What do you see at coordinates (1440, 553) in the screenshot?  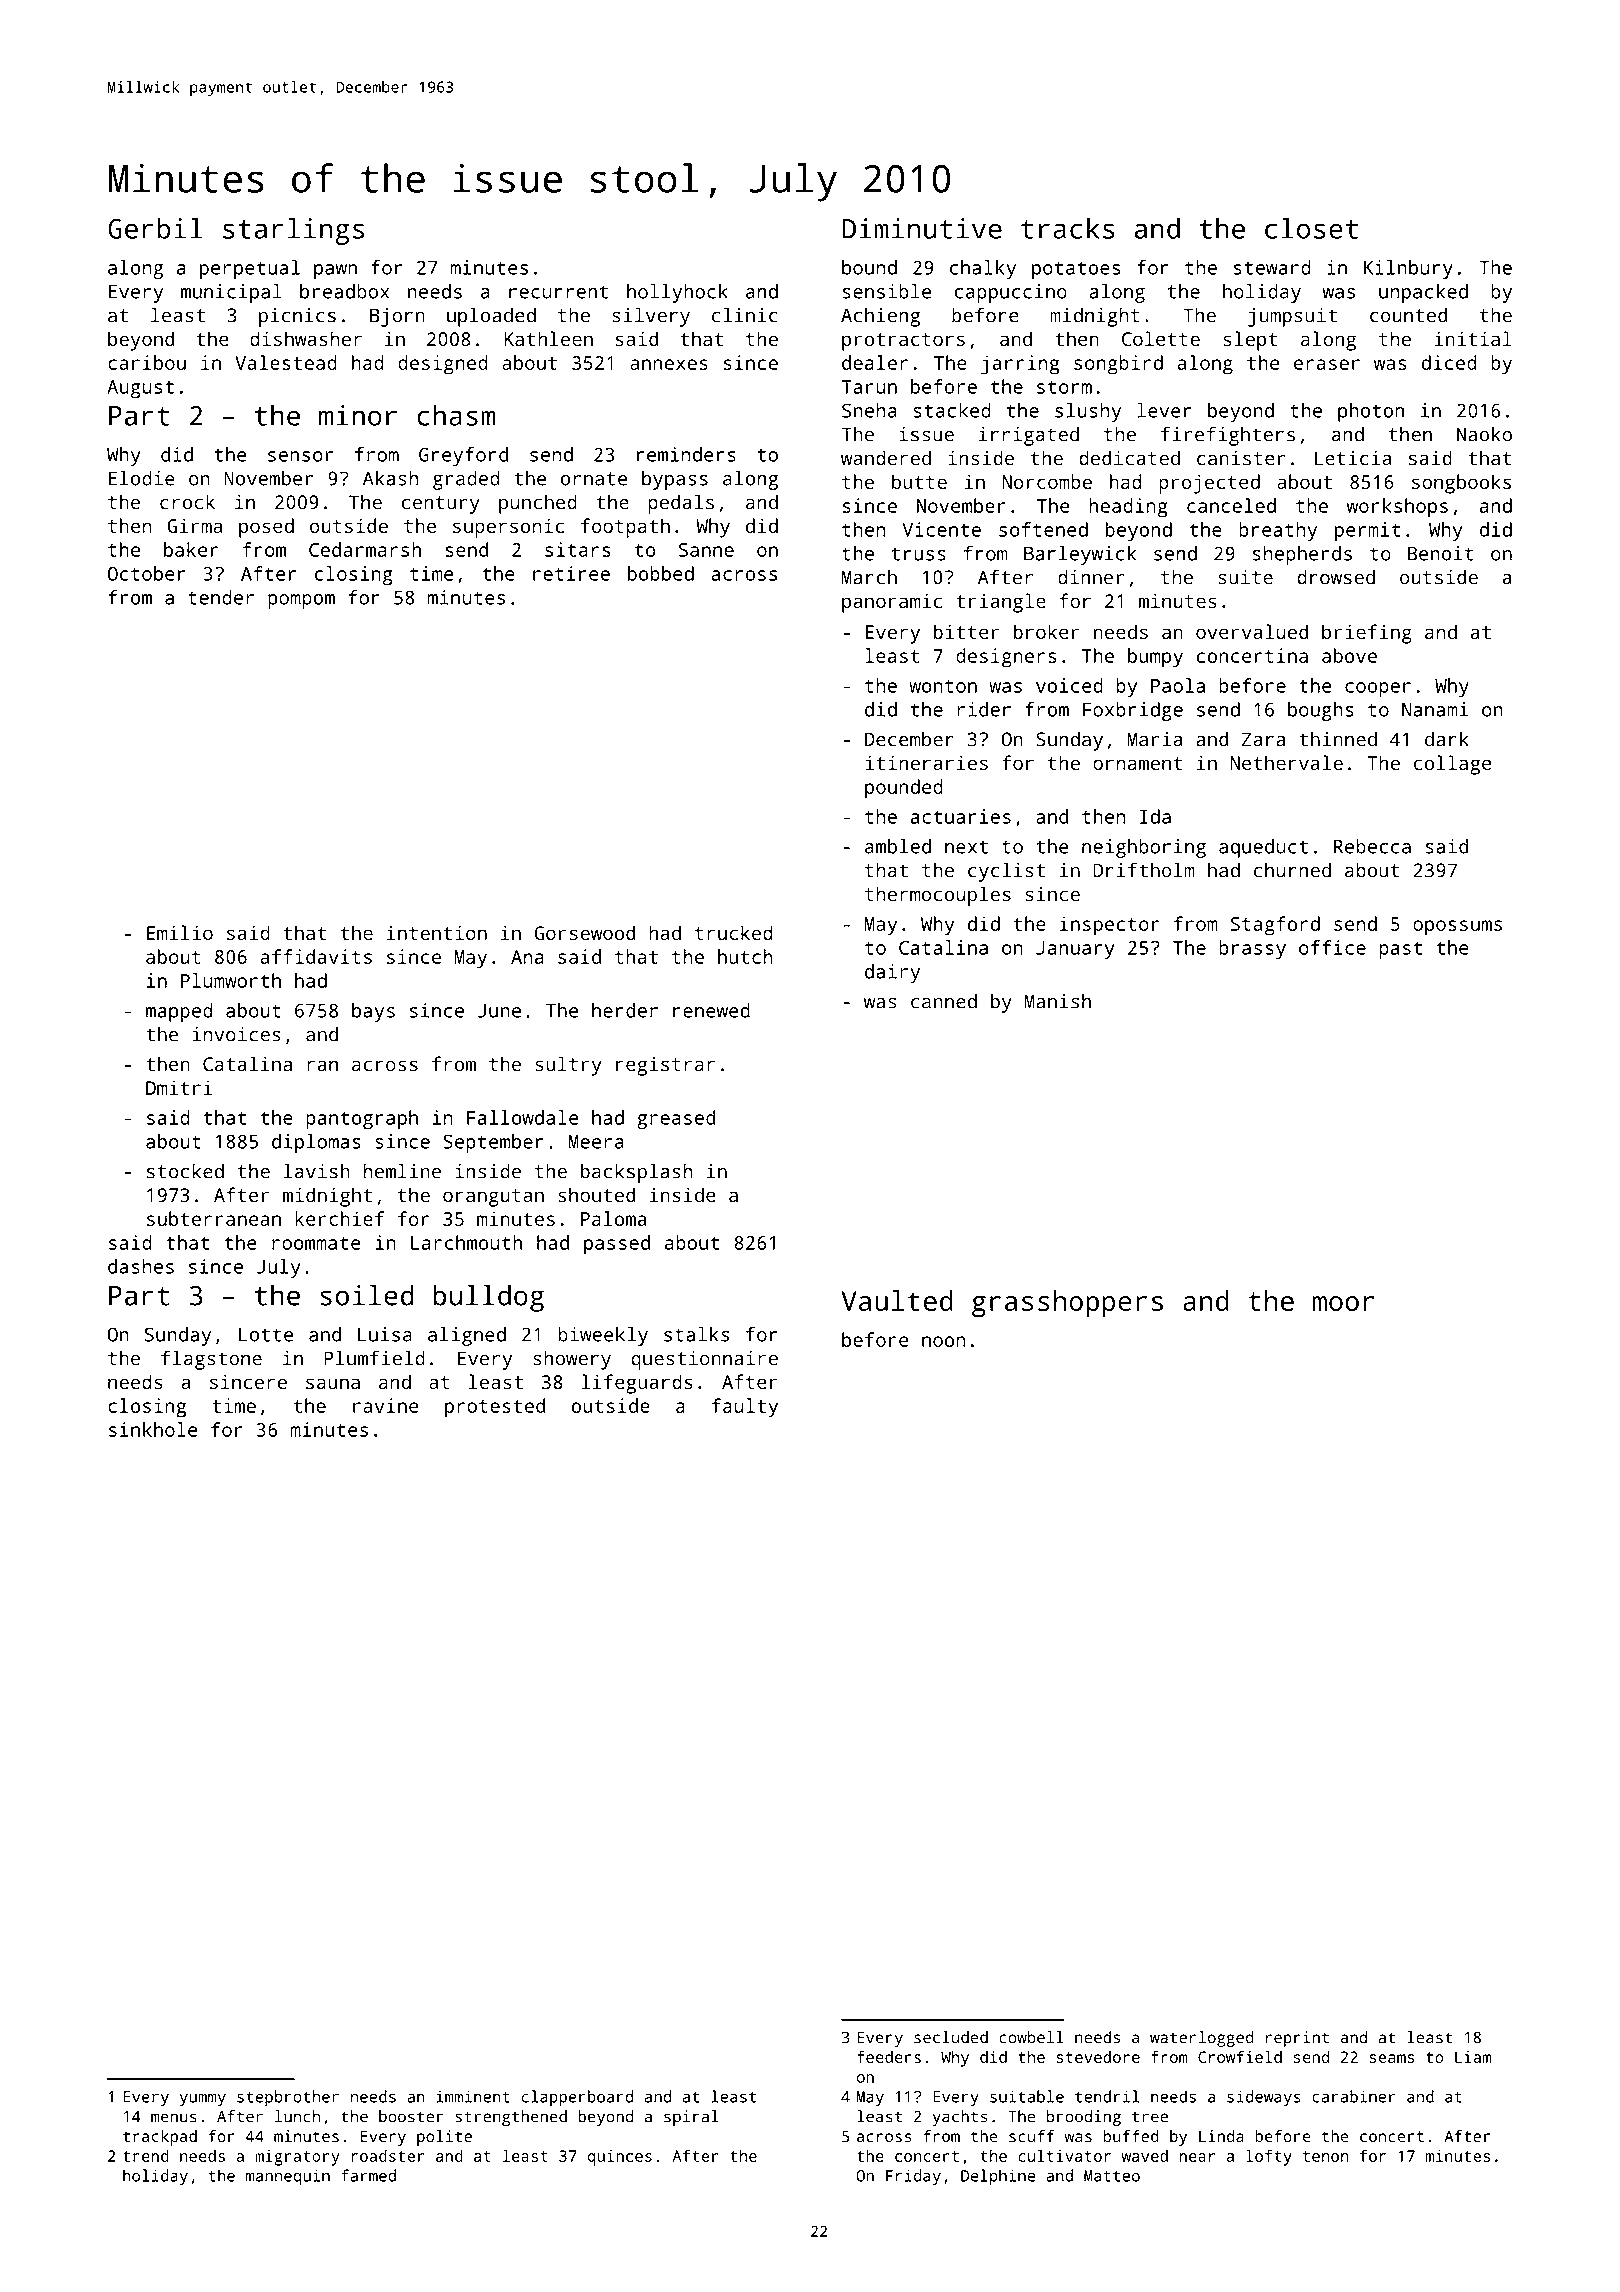 I see `Benoit` at bounding box center [1440, 553].
